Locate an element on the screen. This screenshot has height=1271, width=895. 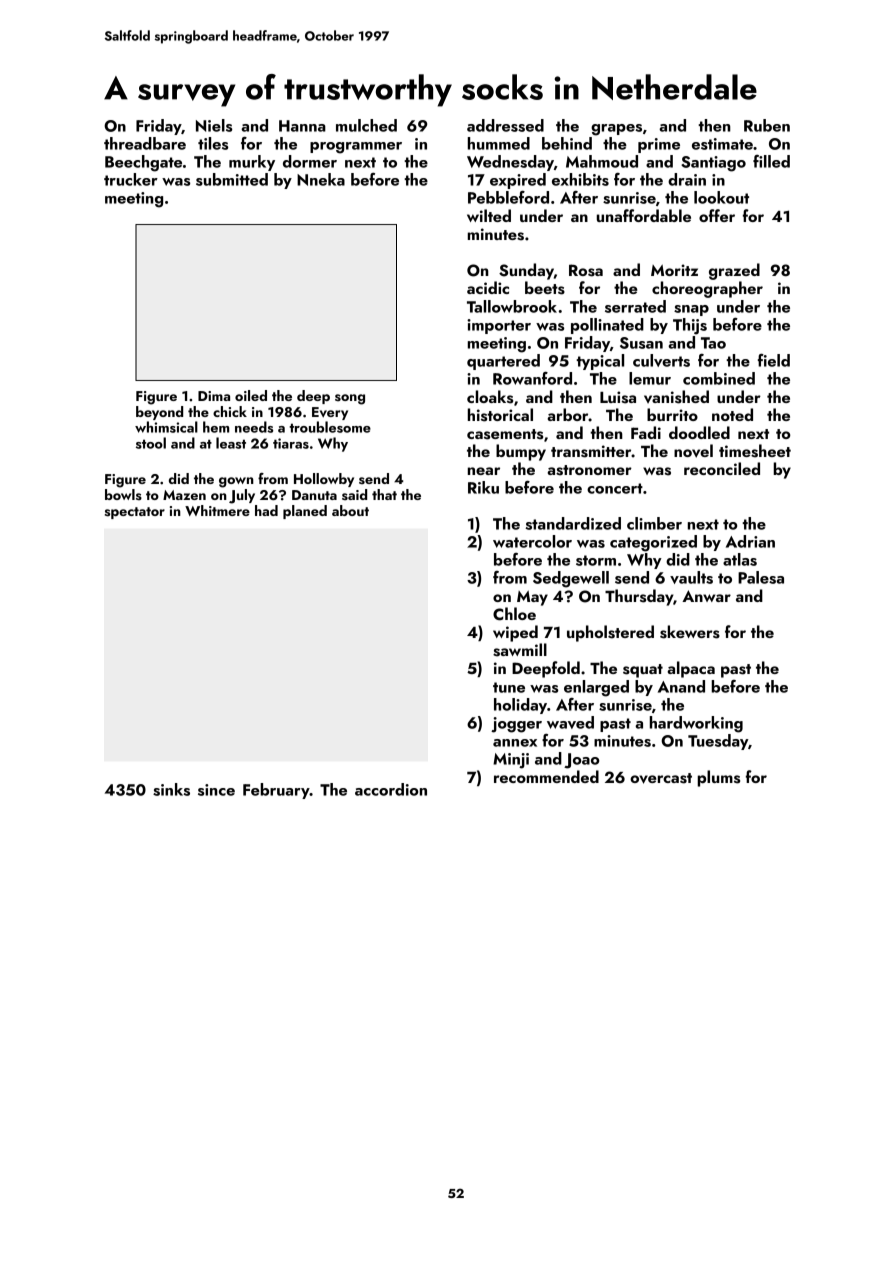
grazed is located at coordinates (734, 271).
